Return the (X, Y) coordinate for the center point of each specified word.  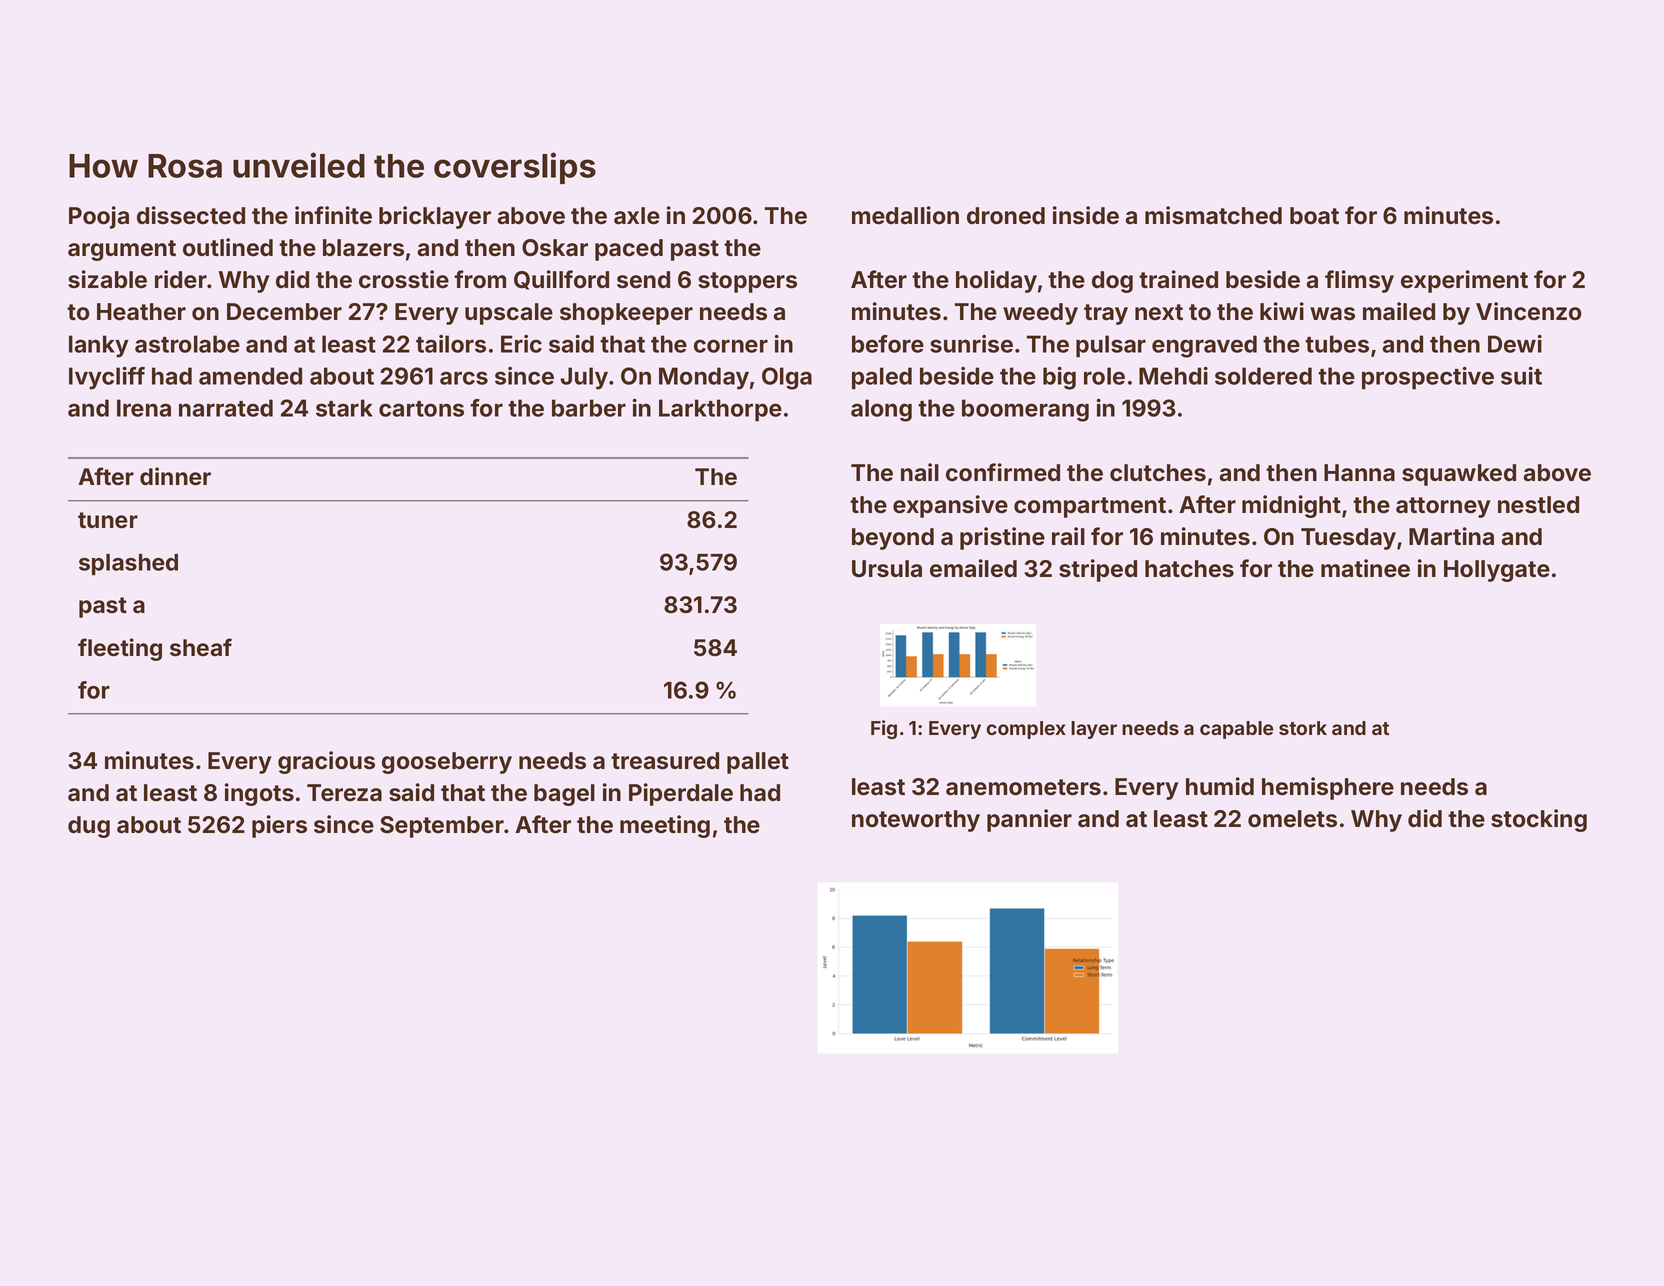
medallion (905, 215)
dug (89, 827)
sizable (107, 279)
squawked (1459, 475)
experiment (1464, 281)
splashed (128, 564)
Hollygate (1497, 571)
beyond (893, 539)
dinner (175, 476)
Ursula (887, 569)
